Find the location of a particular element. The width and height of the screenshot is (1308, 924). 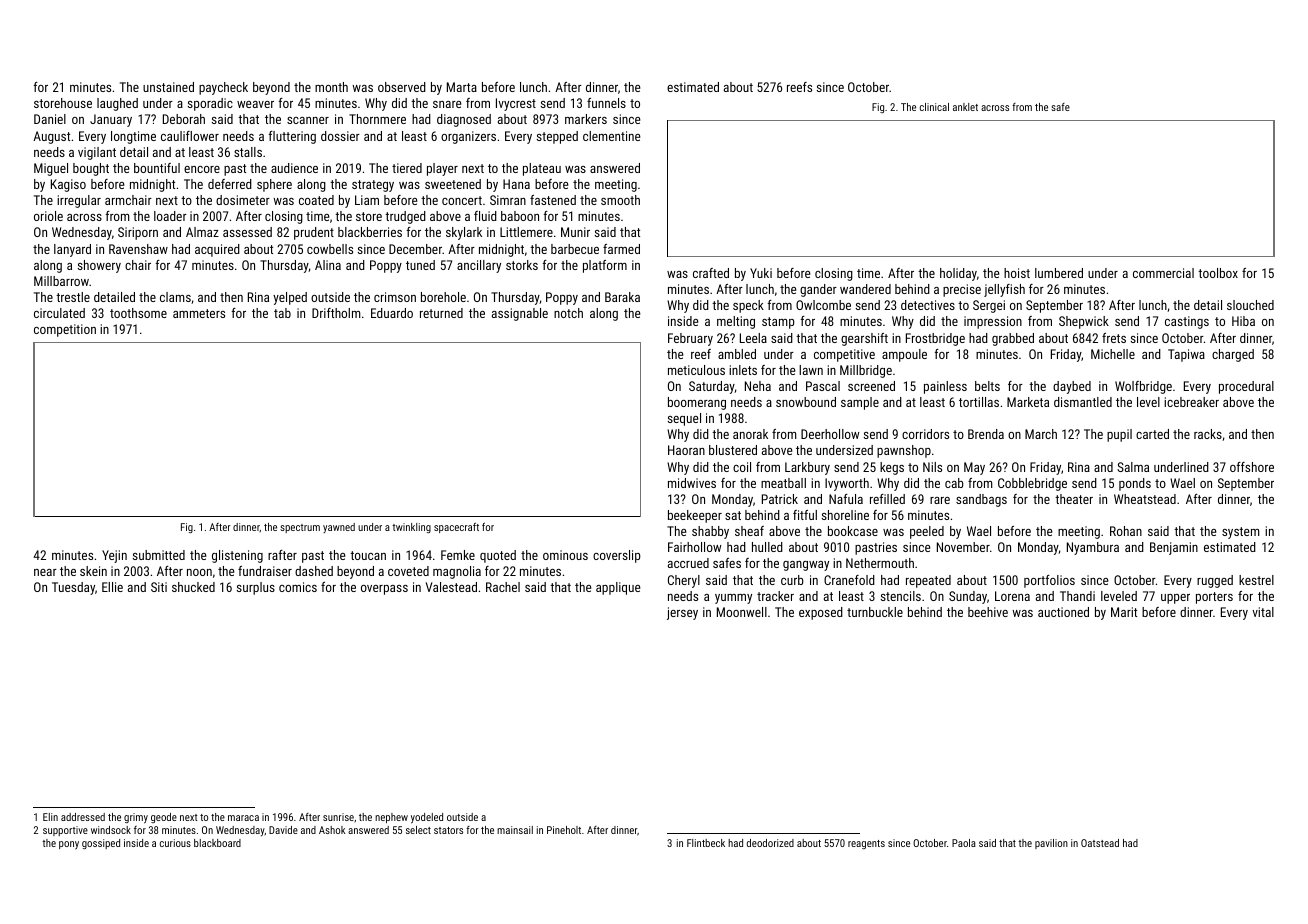

deodorized is located at coordinates (770, 843).
